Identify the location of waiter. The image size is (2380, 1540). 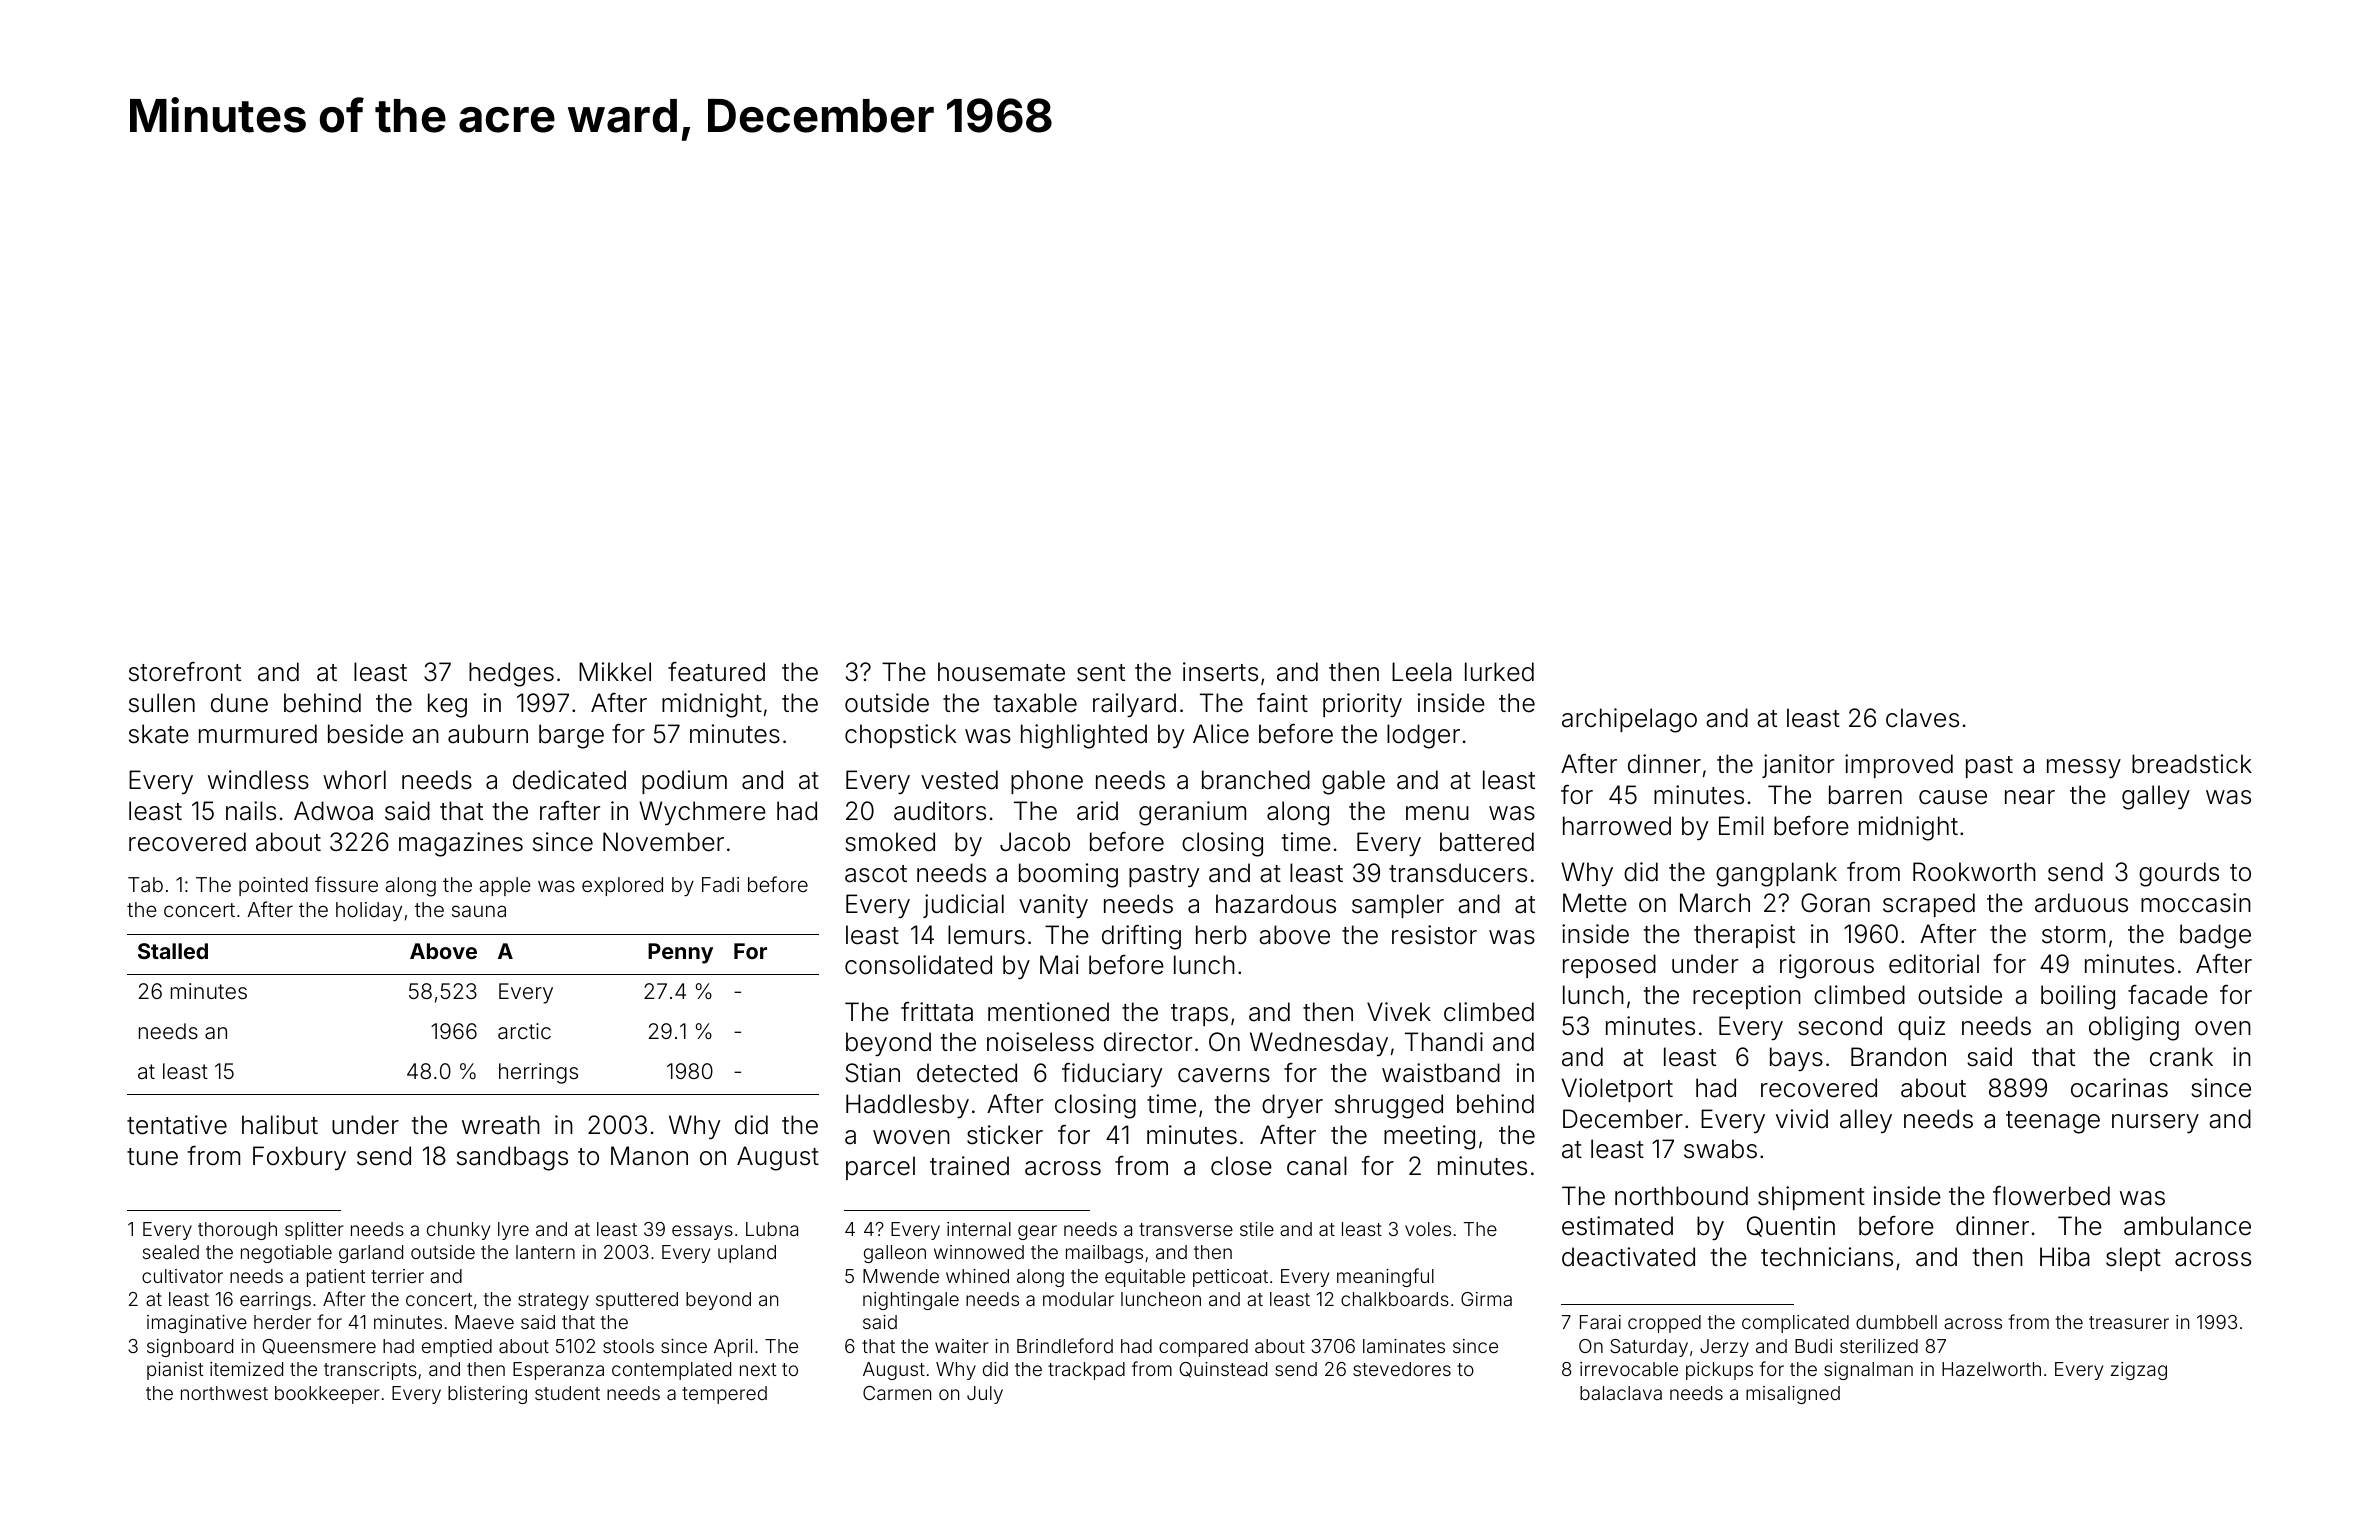
(962, 1346).
